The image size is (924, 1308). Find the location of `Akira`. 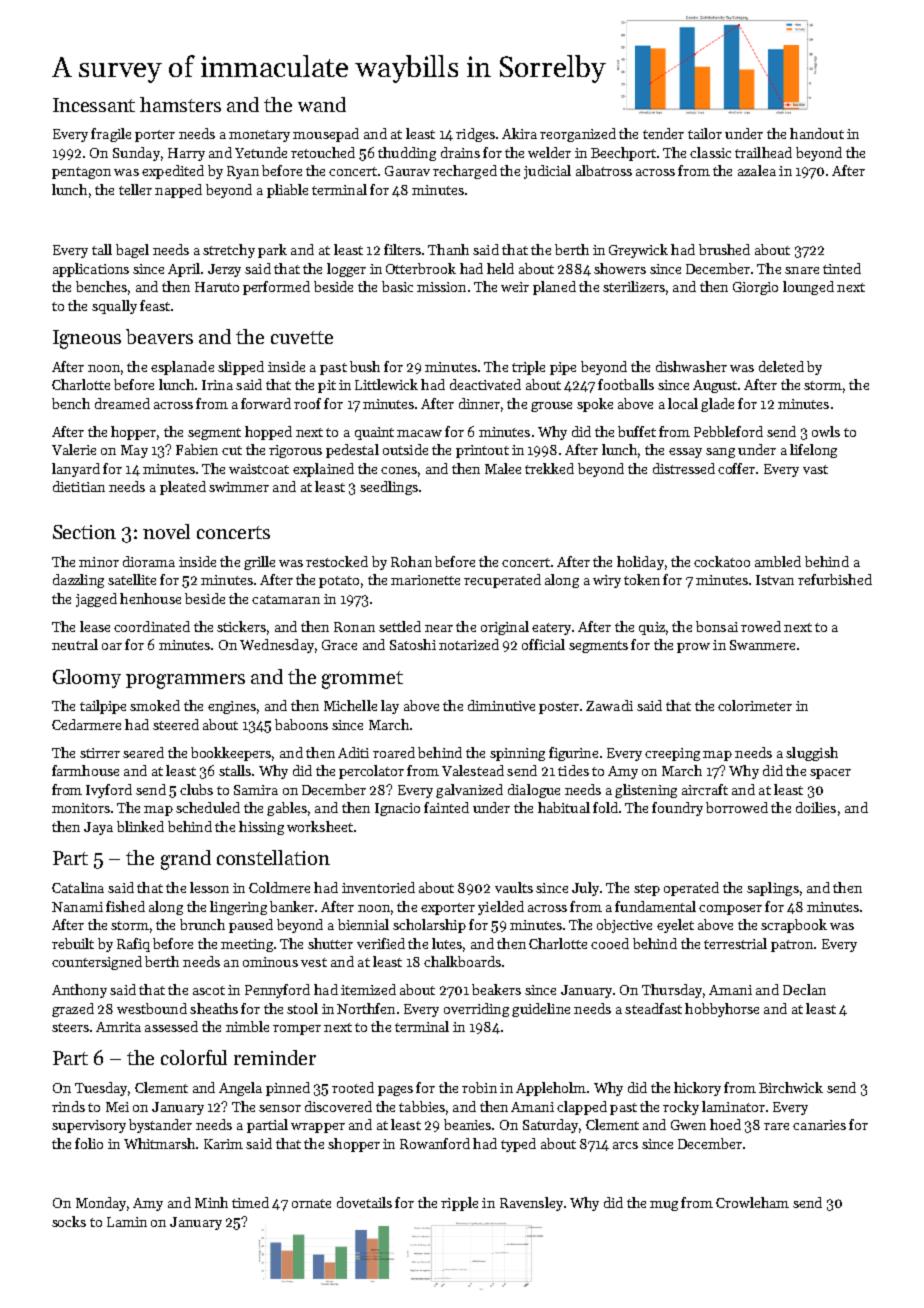

Akira is located at coordinates (519, 133).
